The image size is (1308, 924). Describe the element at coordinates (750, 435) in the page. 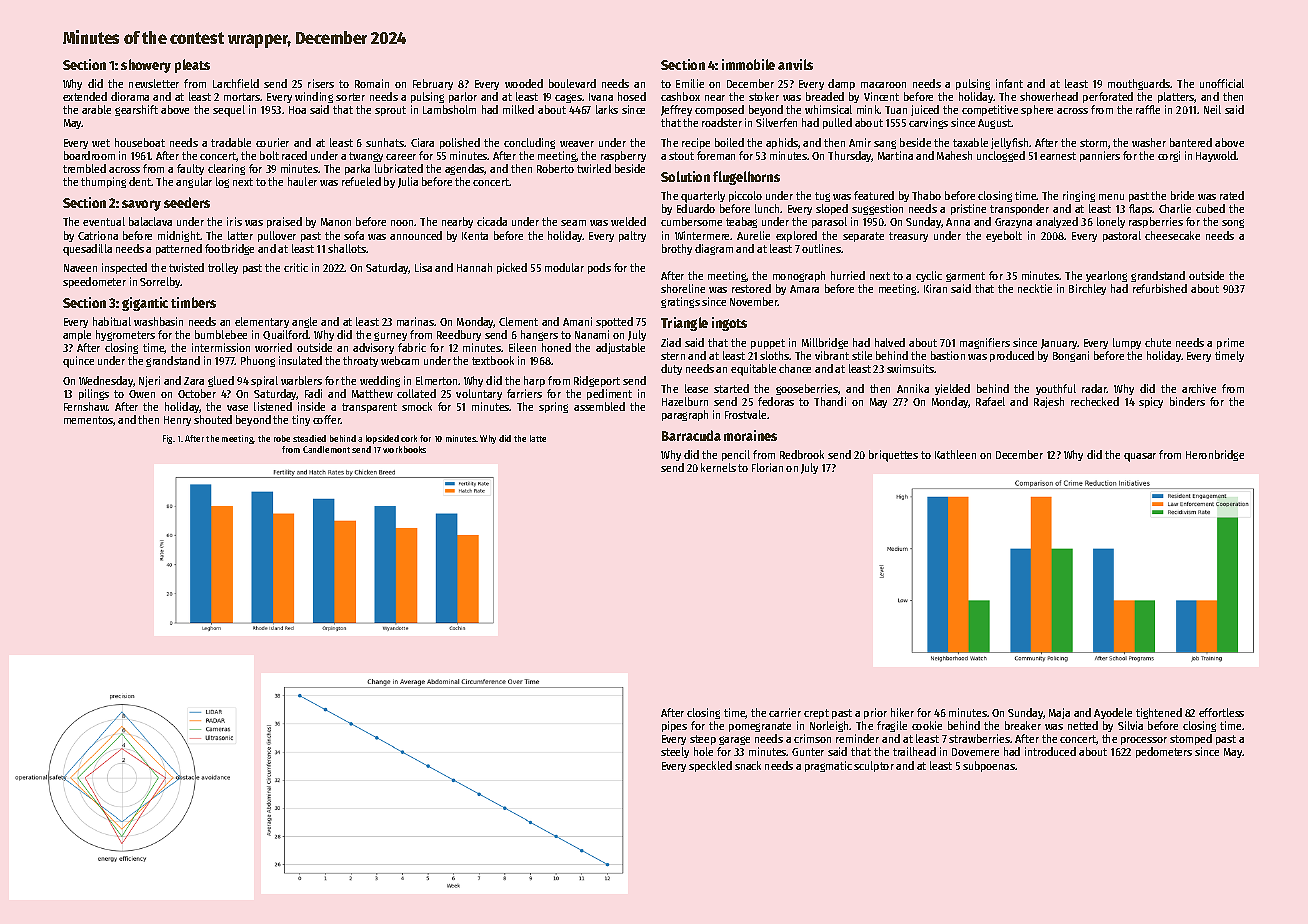

I see `moraines` at that location.
